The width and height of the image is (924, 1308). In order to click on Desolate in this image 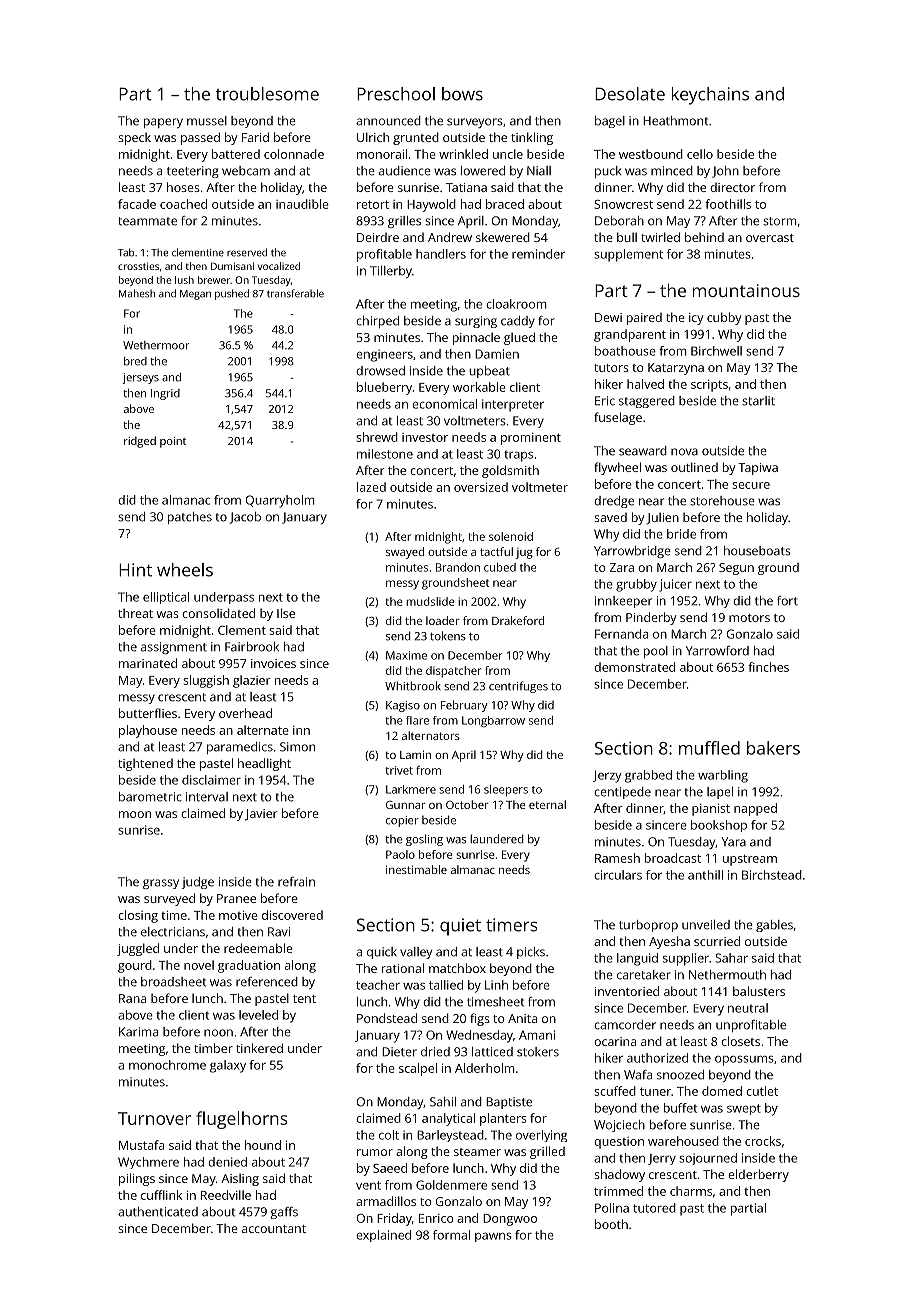, I will do `click(630, 94)`.
